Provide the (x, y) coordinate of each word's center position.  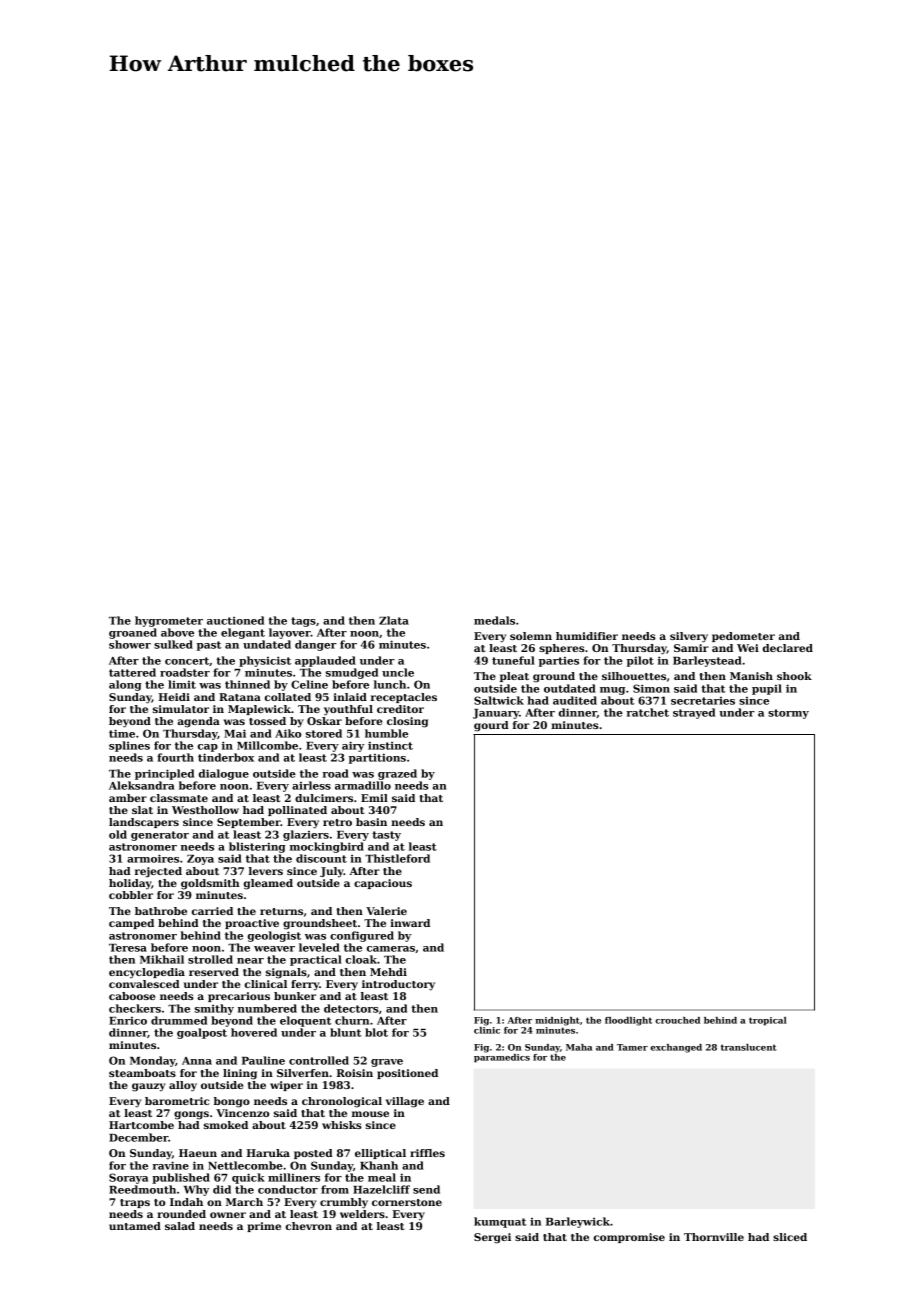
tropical (768, 1021)
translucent (749, 1047)
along (125, 685)
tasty (386, 836)
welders (362, 1214)
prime (264, 1227)
